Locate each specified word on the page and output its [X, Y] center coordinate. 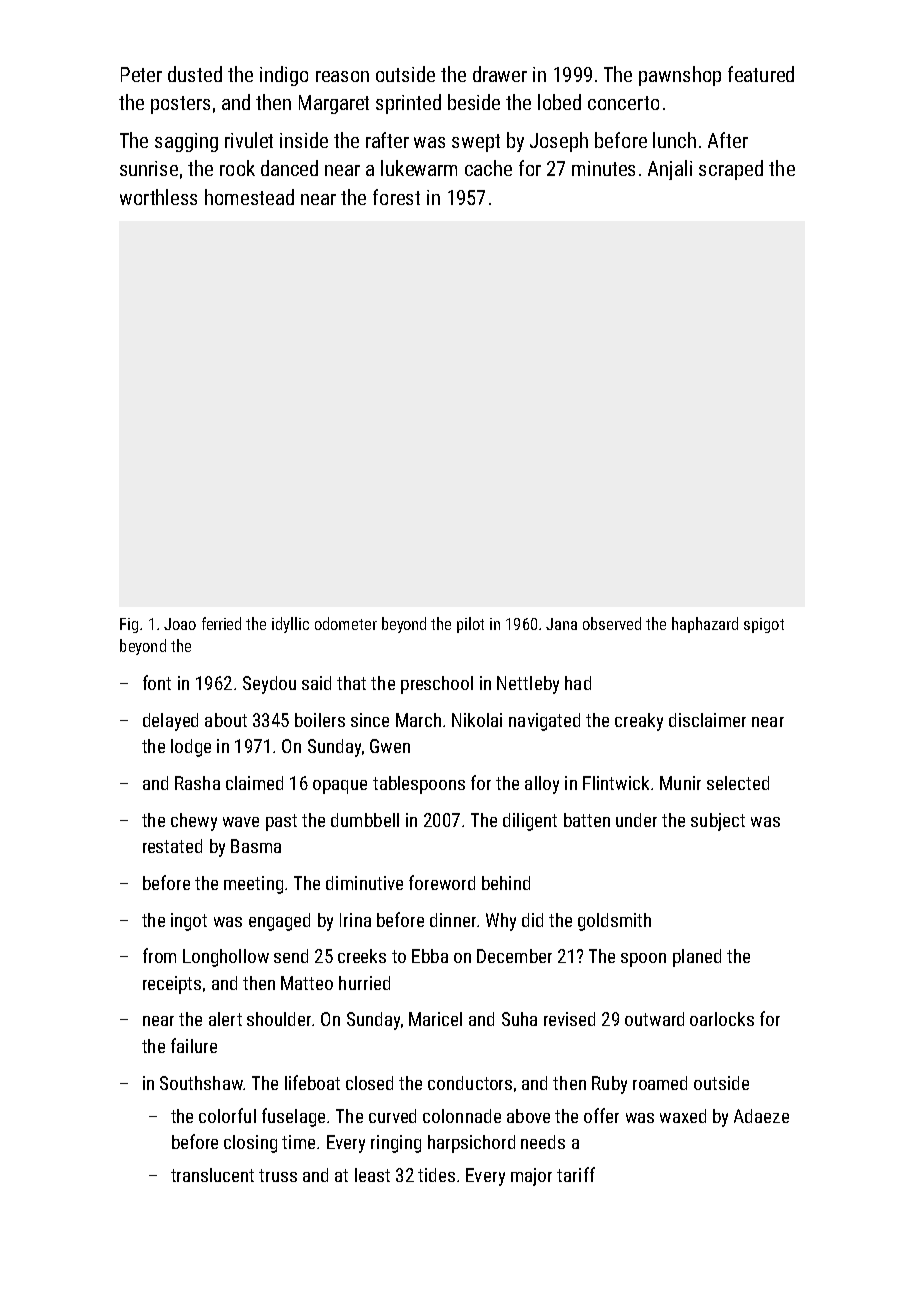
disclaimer [707, 720]
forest [396, 197]
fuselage [293, 1117]
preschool [437, 685]
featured [761, 74]
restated [172, 846]
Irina [355, 920]
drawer [500, 74]
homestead [249, 197]
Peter [141, 74]
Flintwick [616, 783]
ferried [221, 623]
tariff [576, 1174]
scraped [731, 170]
